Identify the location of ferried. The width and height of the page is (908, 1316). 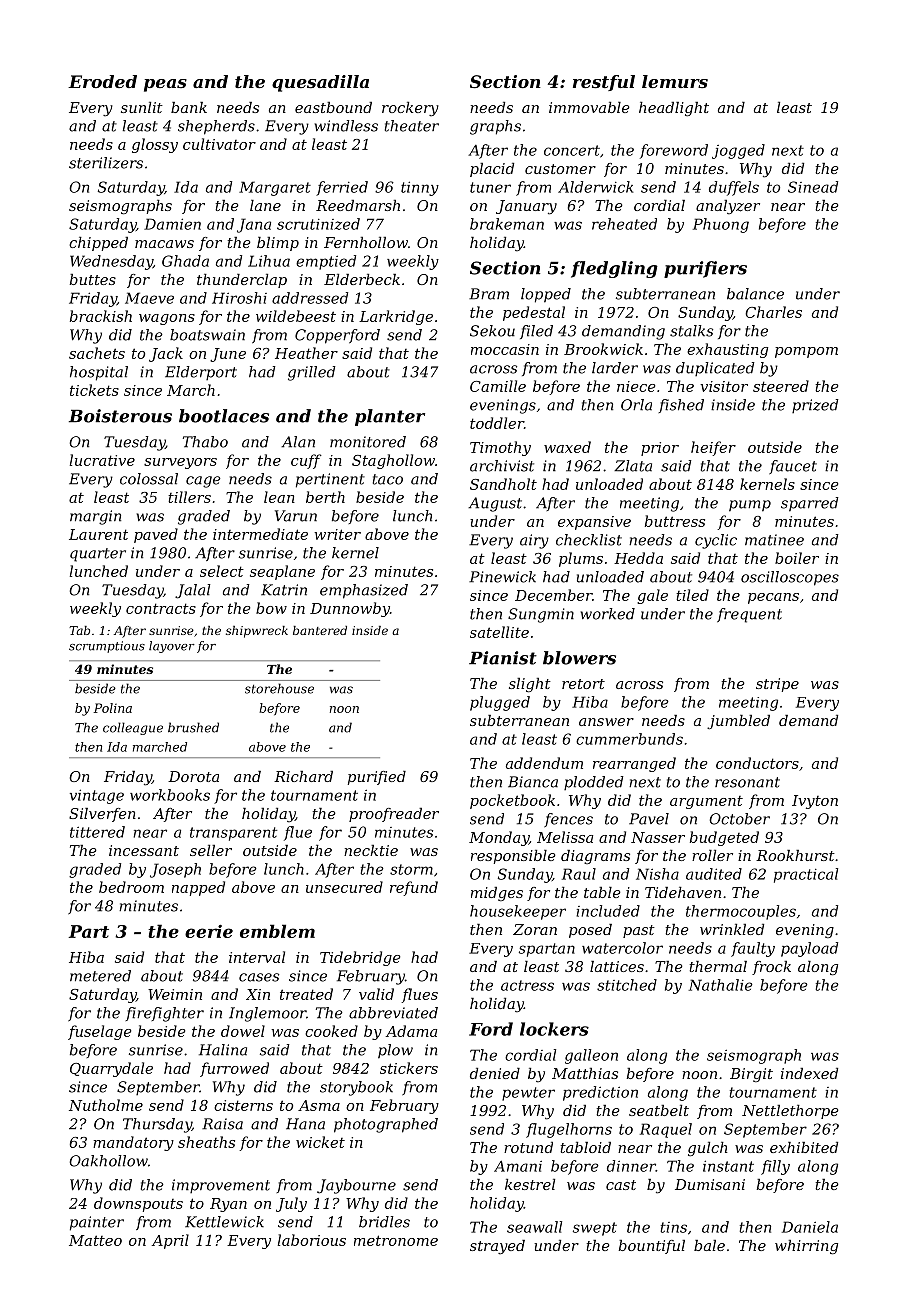
(342, 188).
